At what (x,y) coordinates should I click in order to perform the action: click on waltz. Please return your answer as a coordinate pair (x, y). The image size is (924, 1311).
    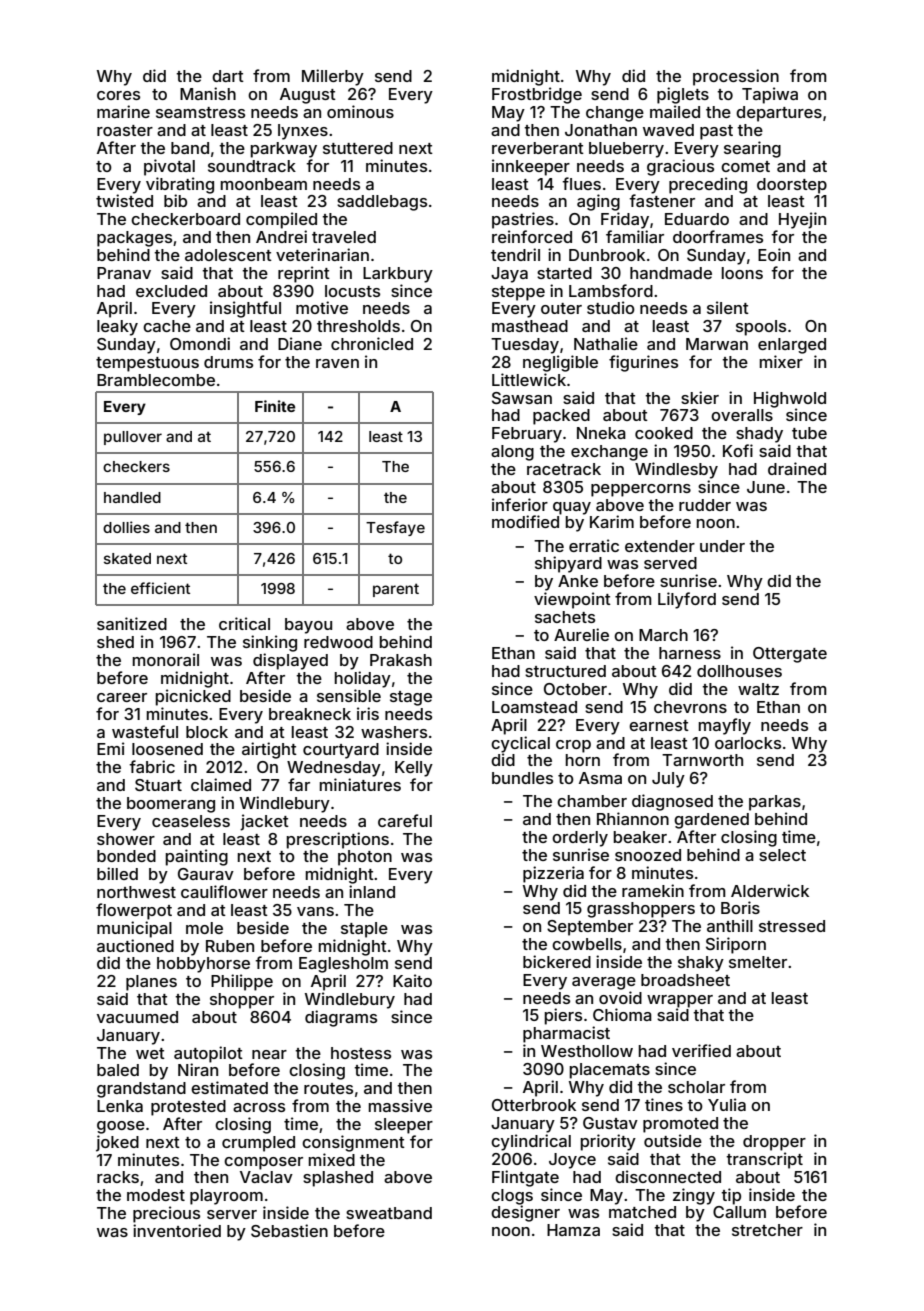
    Looking at the image, I should click on (758, 689).
